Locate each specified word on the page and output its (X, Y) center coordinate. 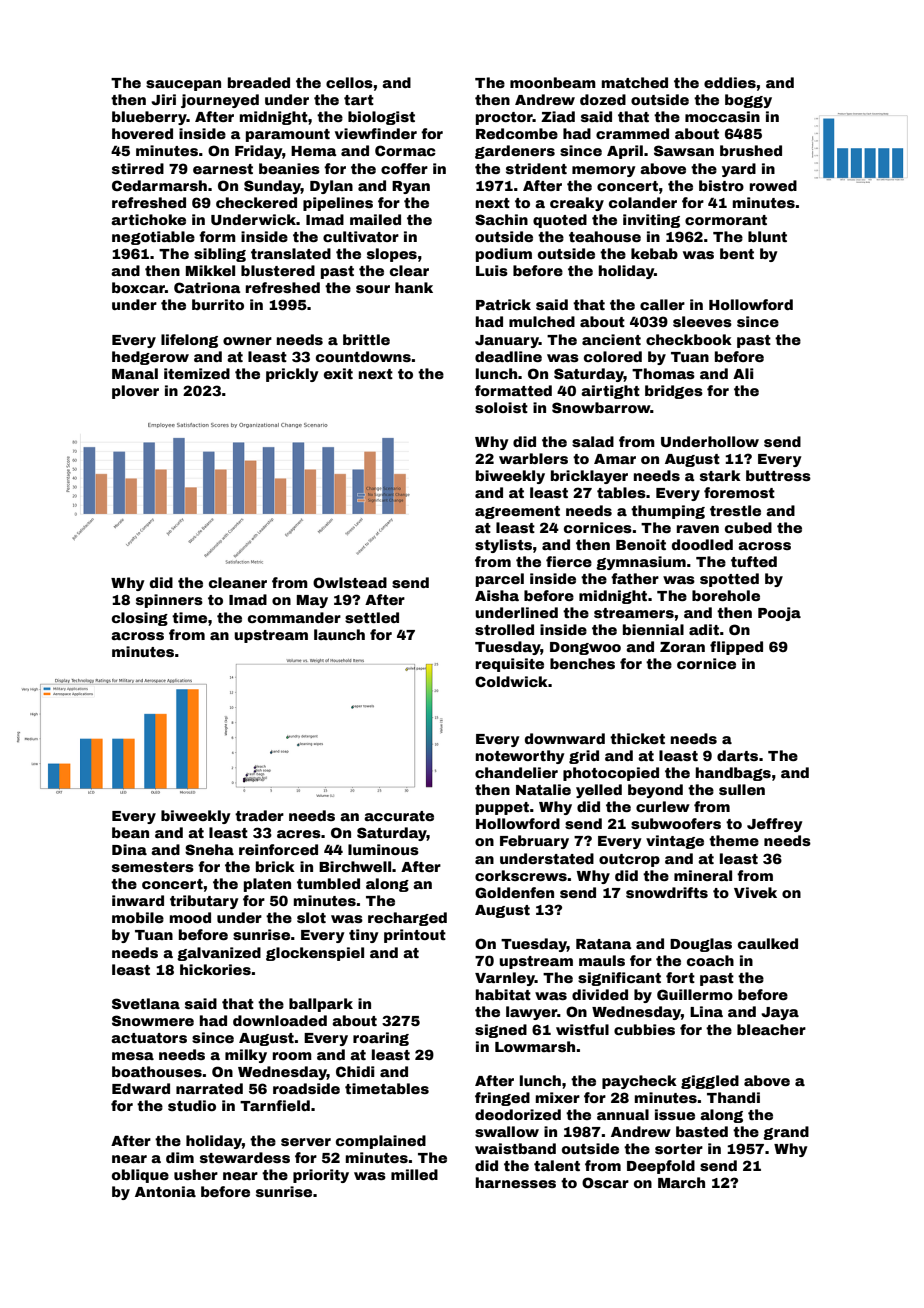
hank (414, 287)
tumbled (328, 883)
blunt (767, 236)
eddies (730, 82)
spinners (169, 601)
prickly (292, 375)
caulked (768, 943)
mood (190, 917)
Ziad (558, 116)
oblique (140, 1176)
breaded (259, 82)
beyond (655, 791)
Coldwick (511, 681)
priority (321, 1176)
